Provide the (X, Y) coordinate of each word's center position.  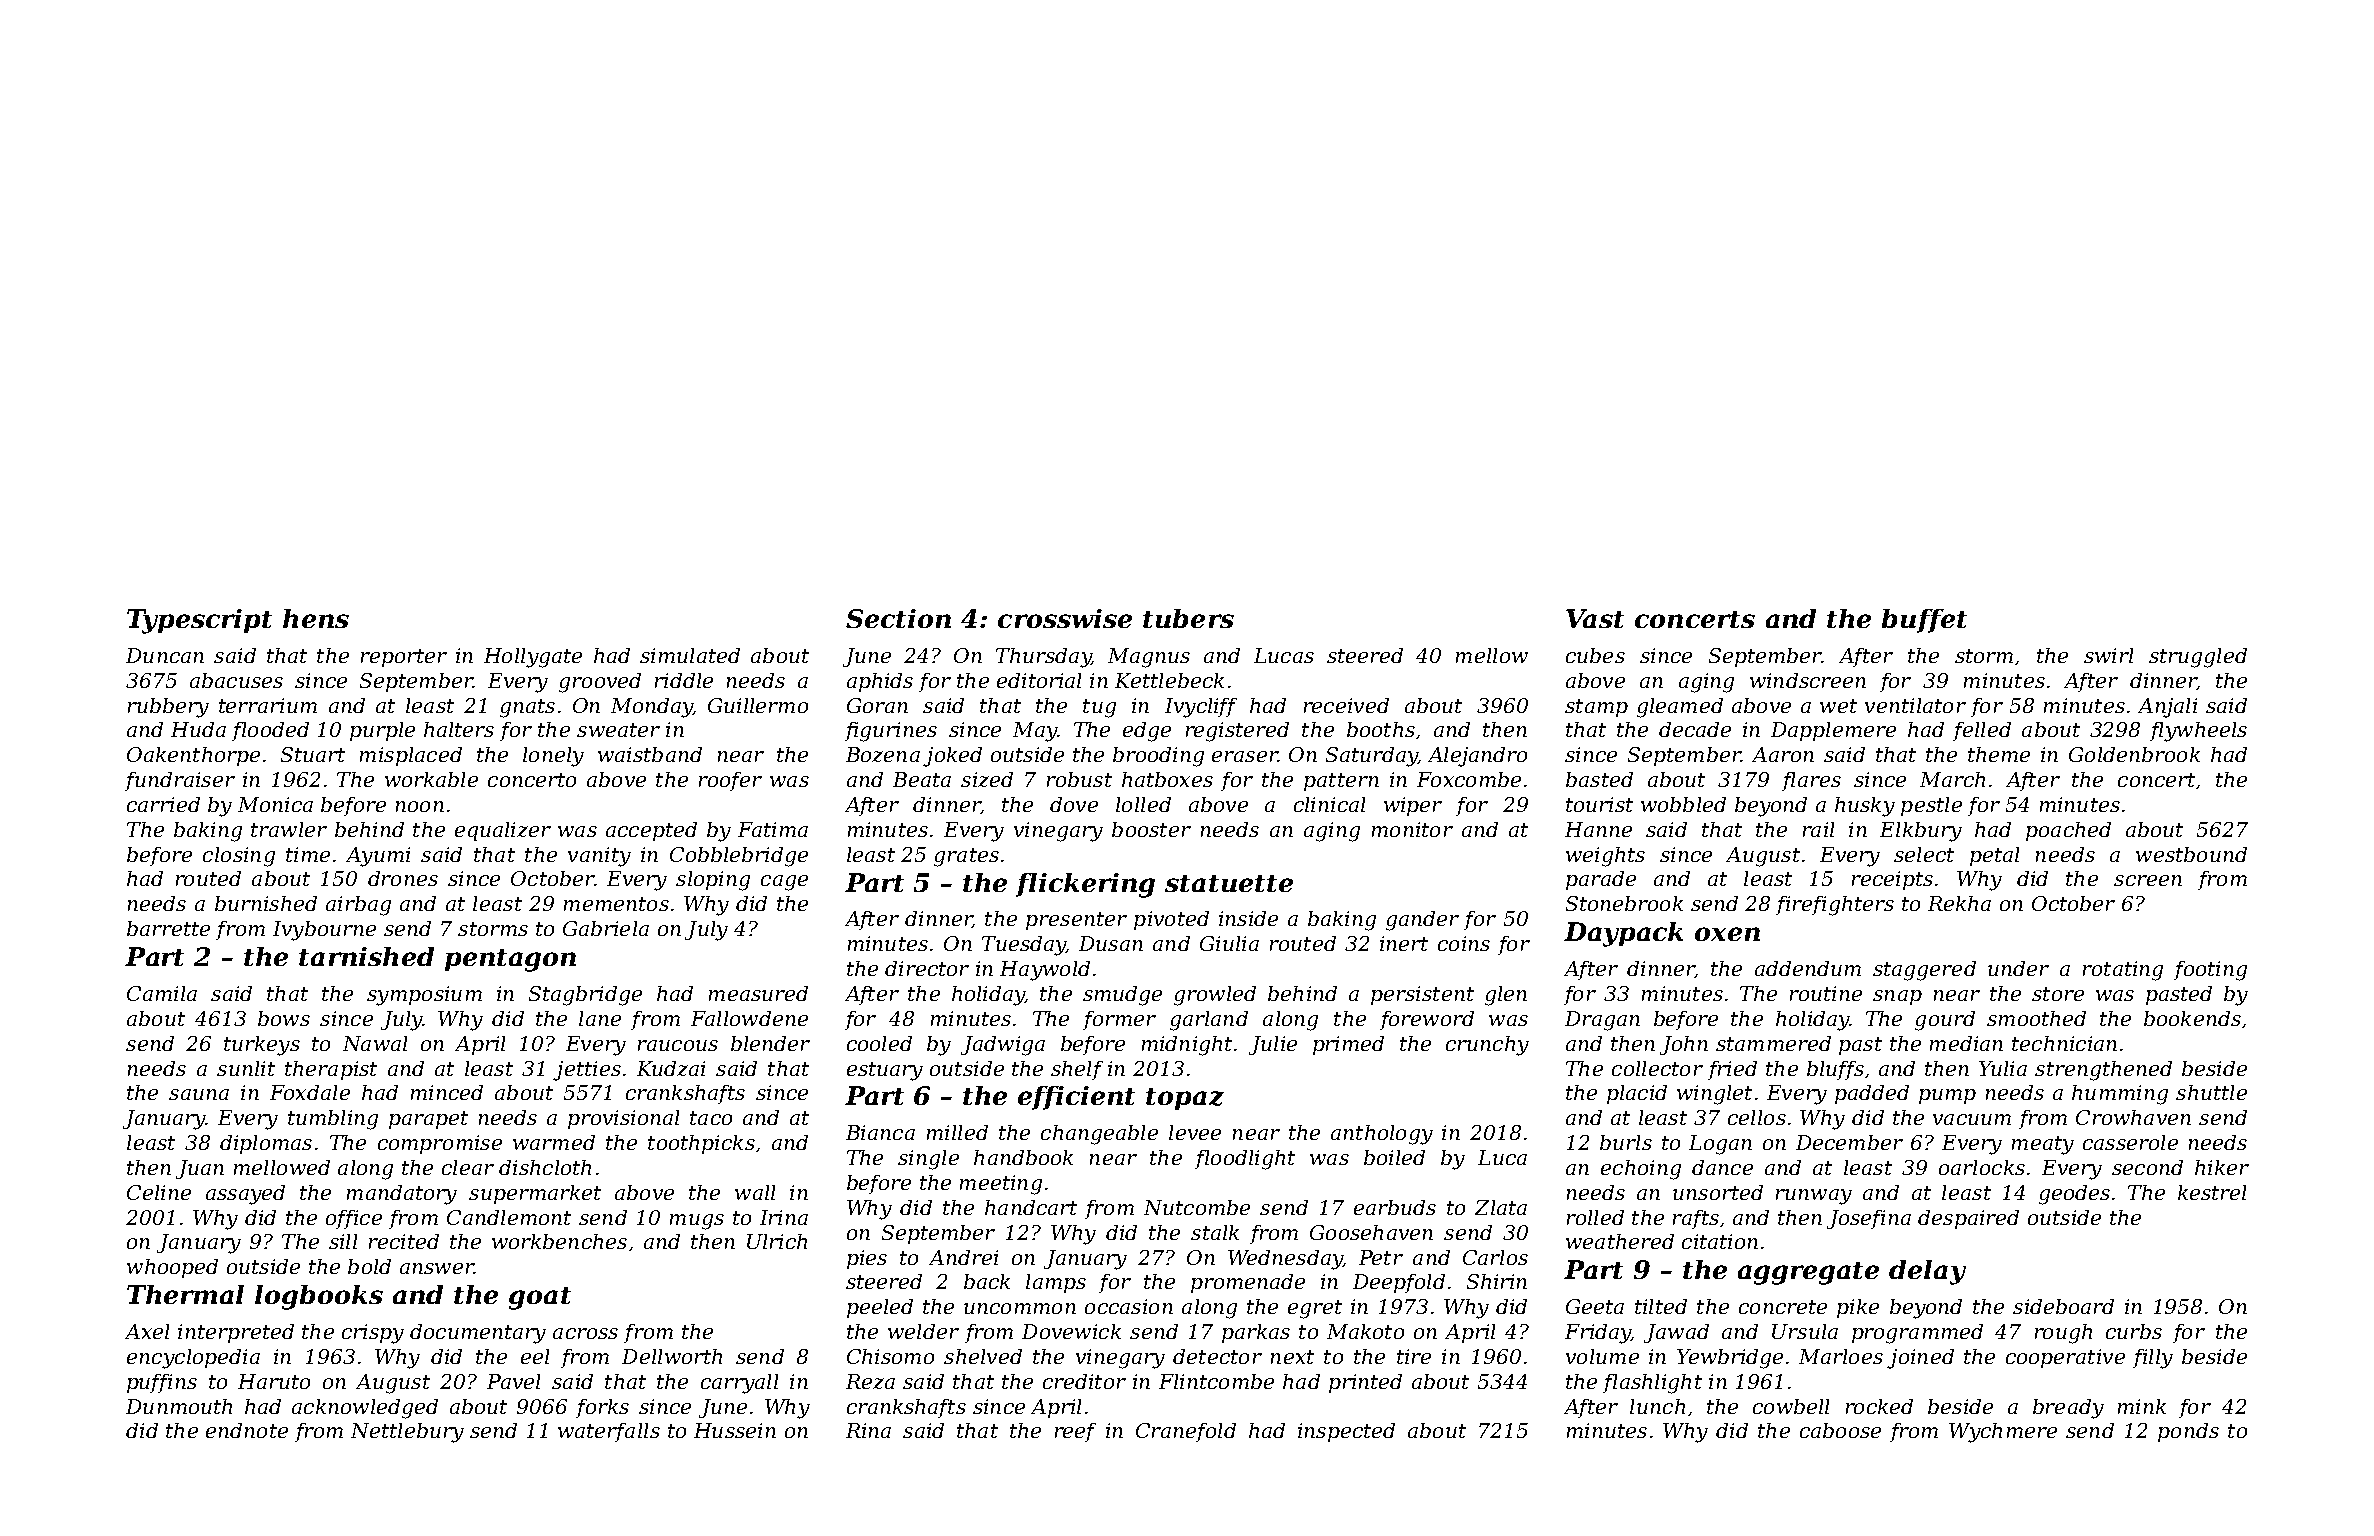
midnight (1187, 1046)
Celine (159, 1192)
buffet (1924, 621)
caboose (1840, 1430)
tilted (1661, 1306)
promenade (1248, 1283)
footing (2210, 971)
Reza (870, 1381)
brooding (1158, 757)
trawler (289, 829)
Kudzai (671, 1068)
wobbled (1683, 804)
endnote (247, 1430)
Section (898, 618)
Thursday (1043, 658)
